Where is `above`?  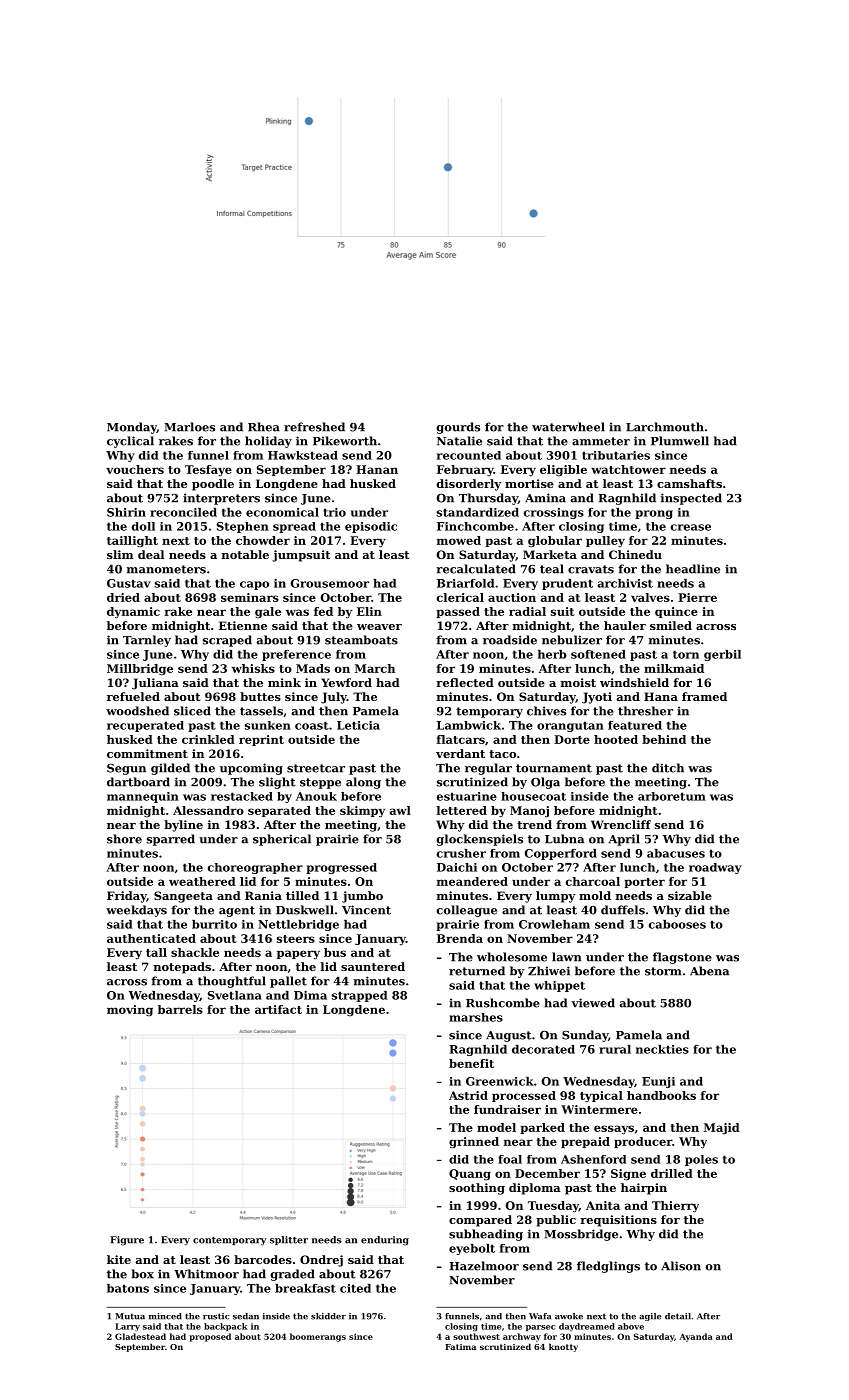
above is located at coordinates (631, 1326).
